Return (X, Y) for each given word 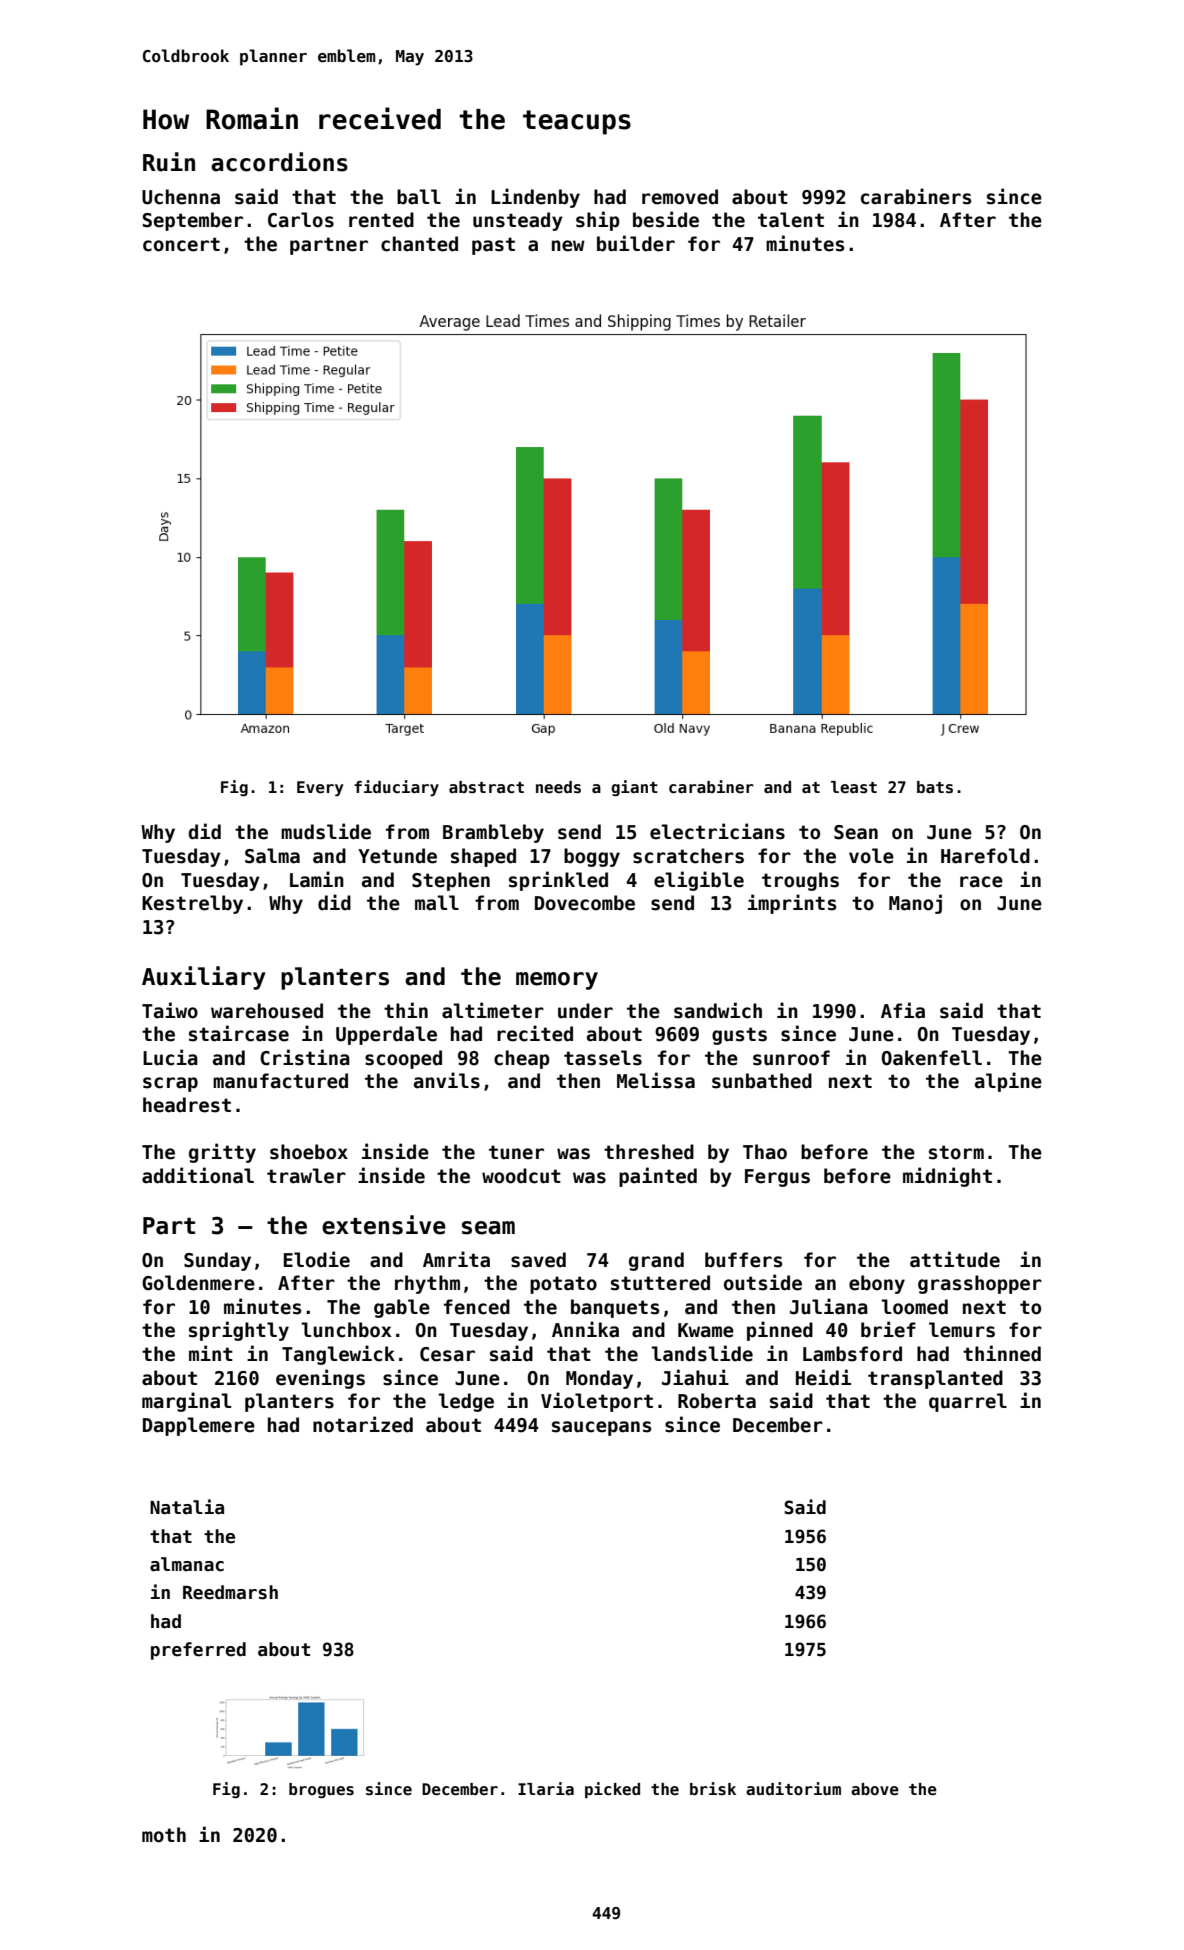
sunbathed (762, 1081)
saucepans (601, 1428)
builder (636, 243)
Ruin (169, 162)
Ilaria (546, 1788)
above (875, 1789)
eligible (699, 881)
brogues (321, 1790)
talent (791, 220)
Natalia (187, 1507)
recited (535, 1033)
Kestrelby (192, 904)
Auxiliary (204, 978)
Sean (856, 832)
